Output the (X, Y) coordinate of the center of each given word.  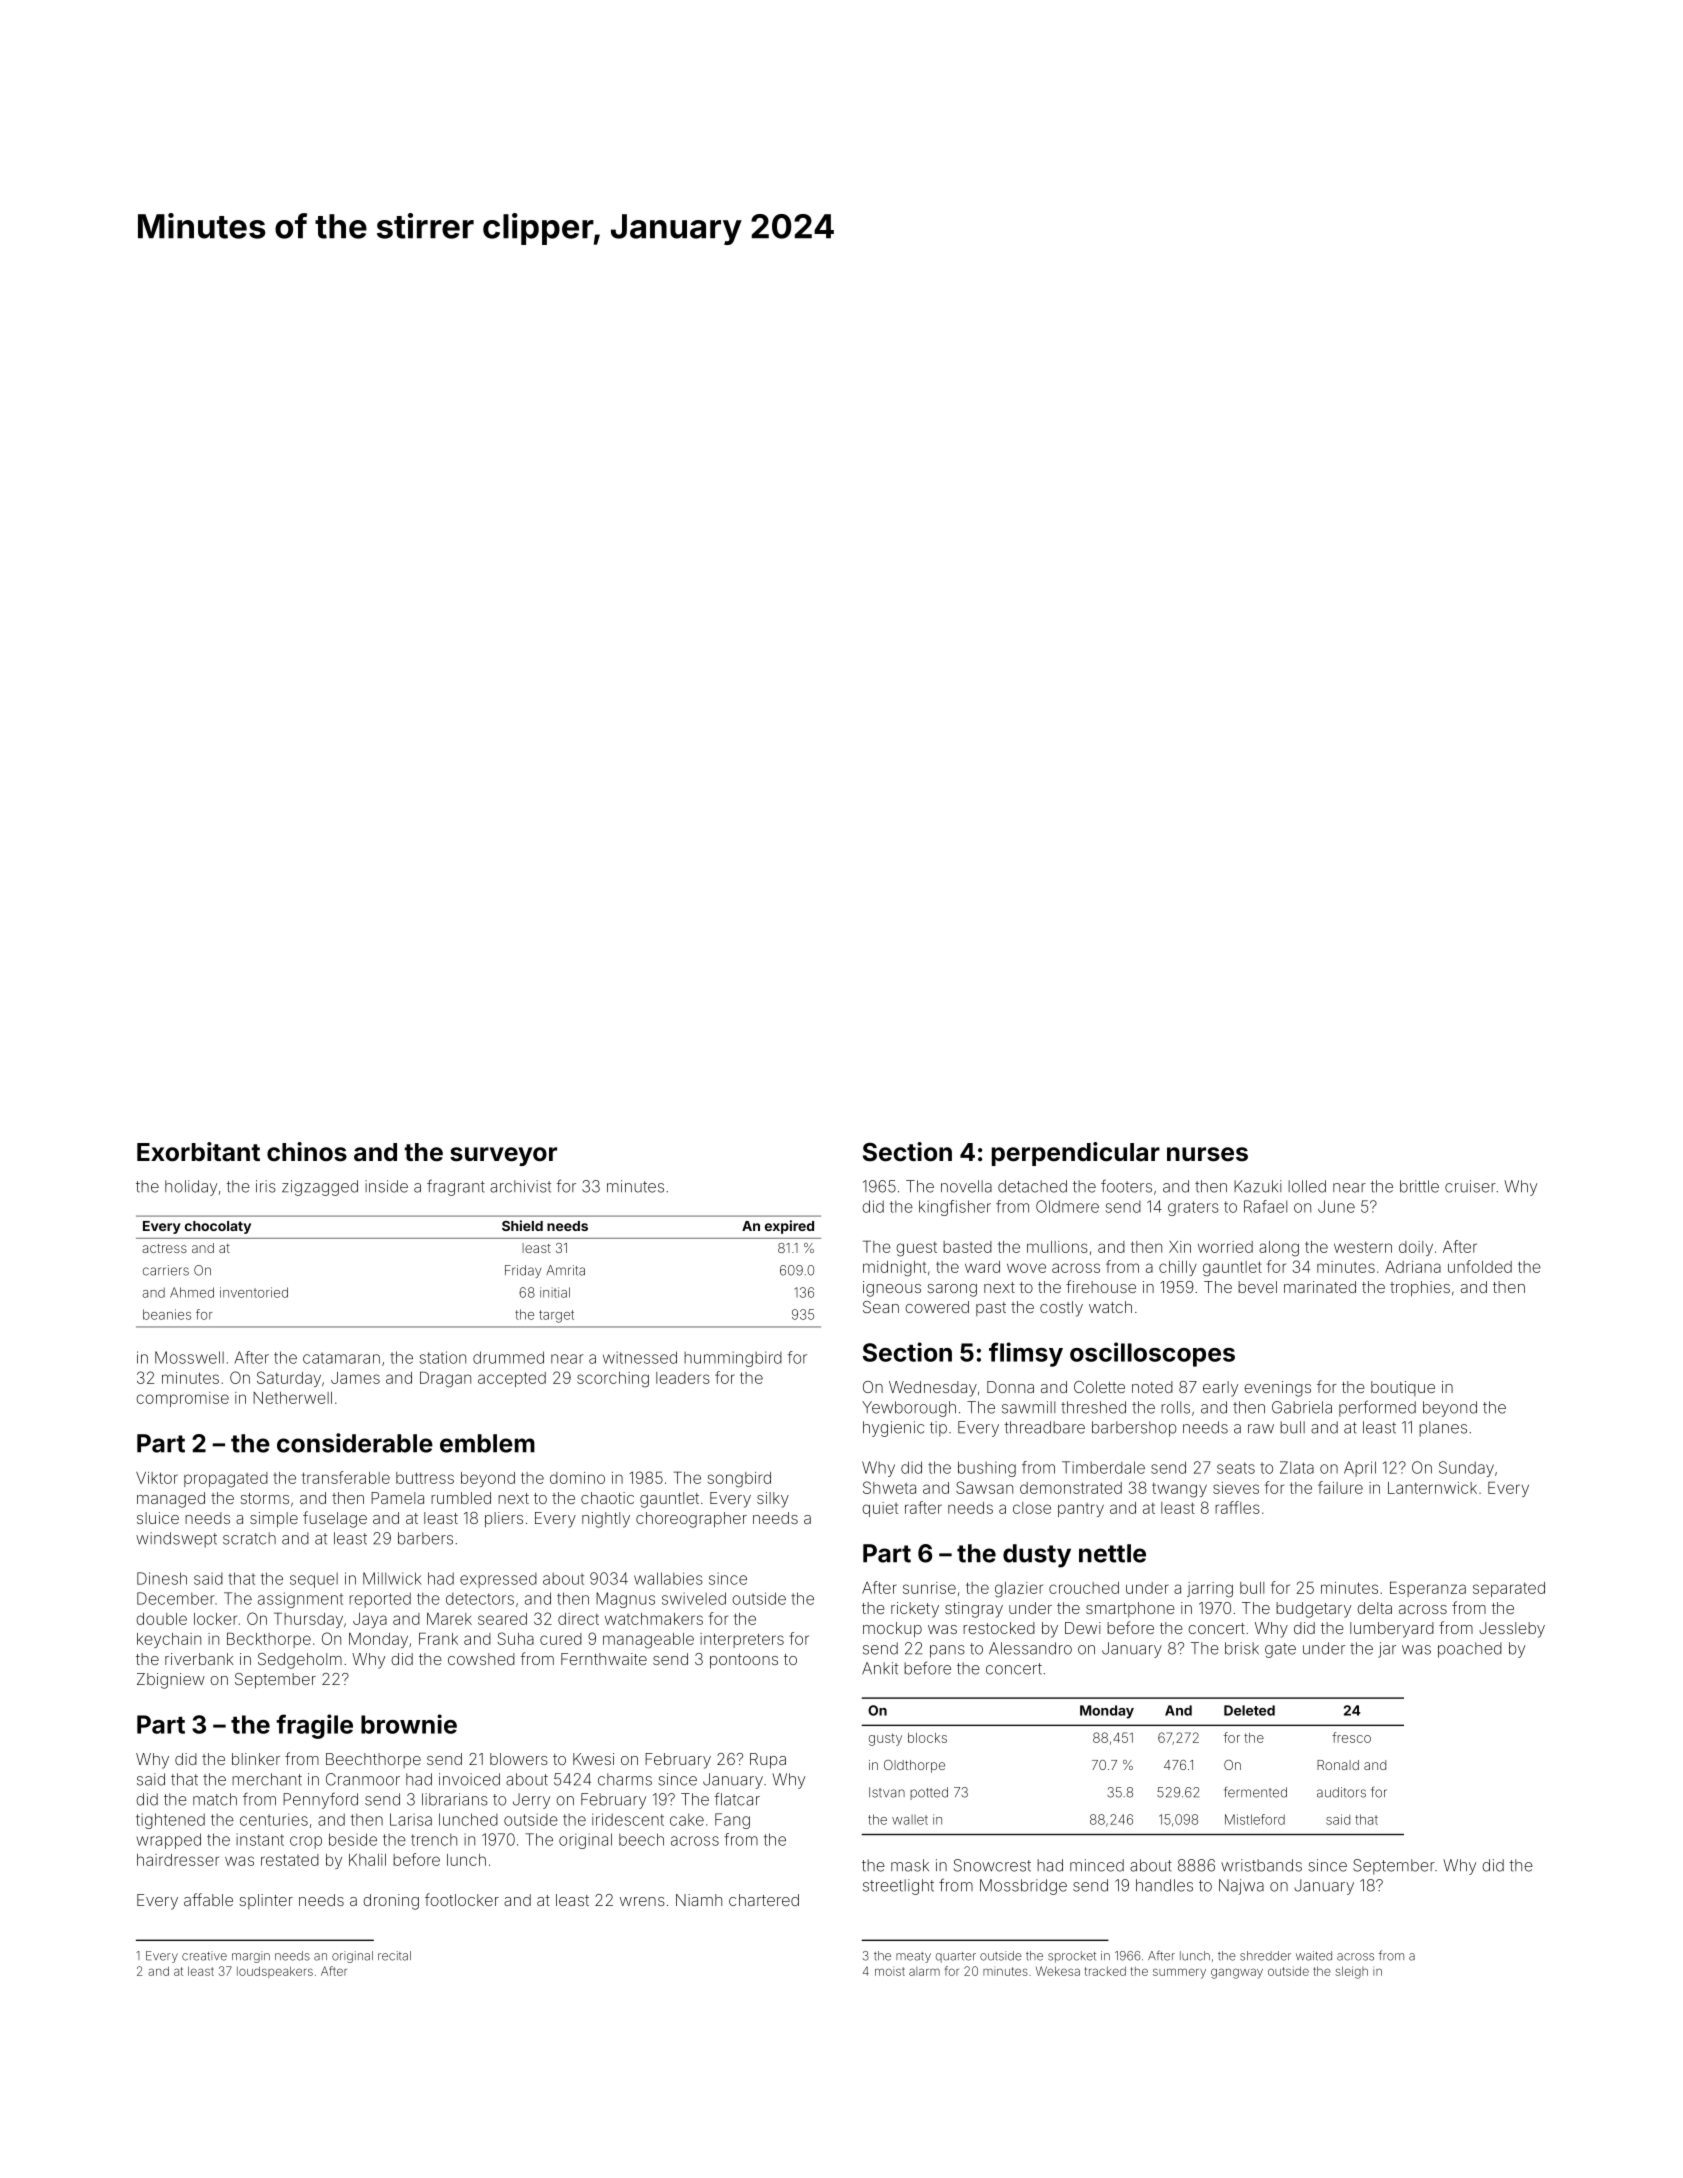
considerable (355, 1443)
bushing (987, 1469)
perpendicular (1076, 1154)
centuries (274, 1819)
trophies (1420, 1289)
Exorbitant (198, 1152)
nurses (1207, 1154)
